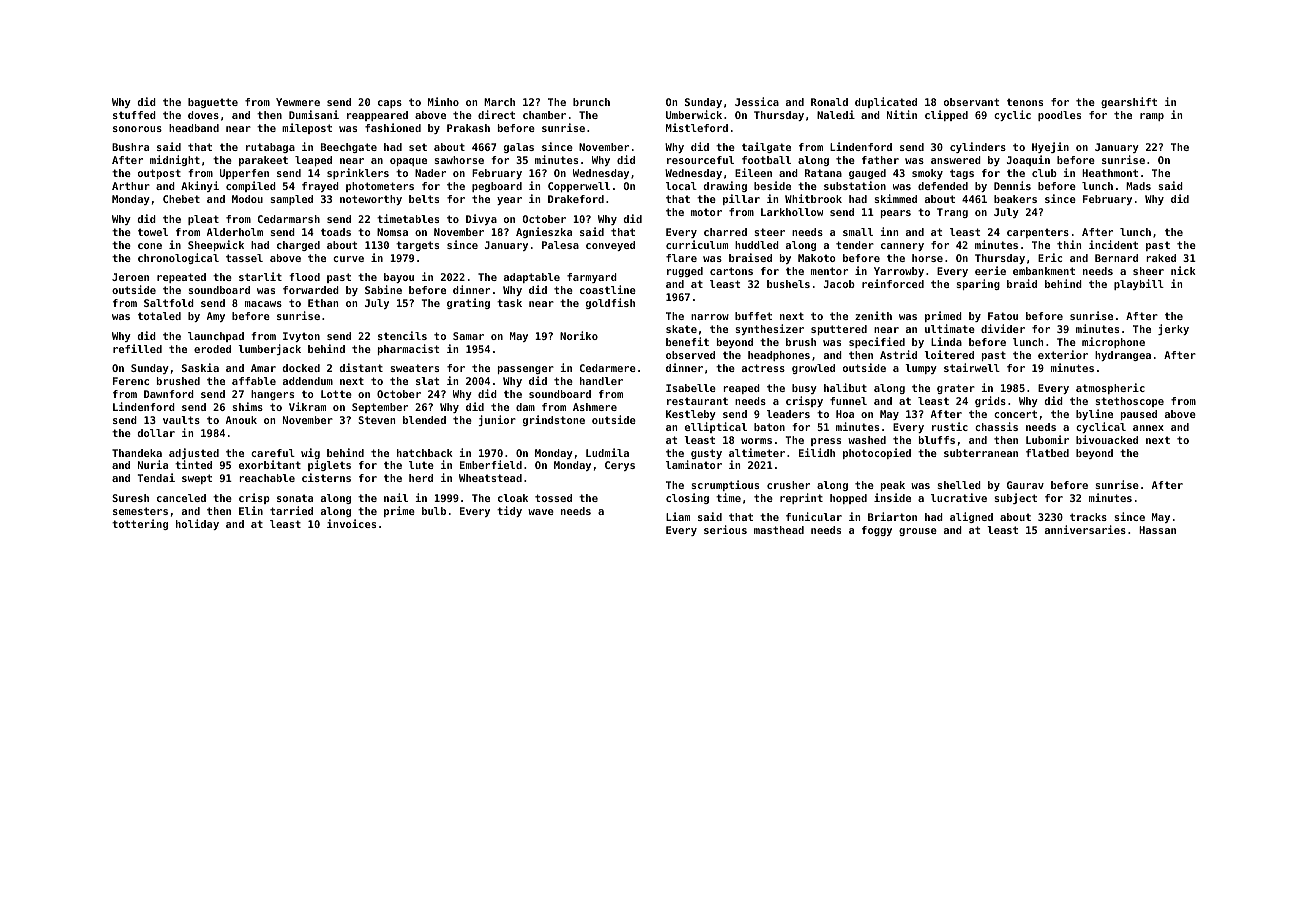  What do you see at coordinates (918, 532) in the image?
I see `grouse` at bounding box center [918, 532].
